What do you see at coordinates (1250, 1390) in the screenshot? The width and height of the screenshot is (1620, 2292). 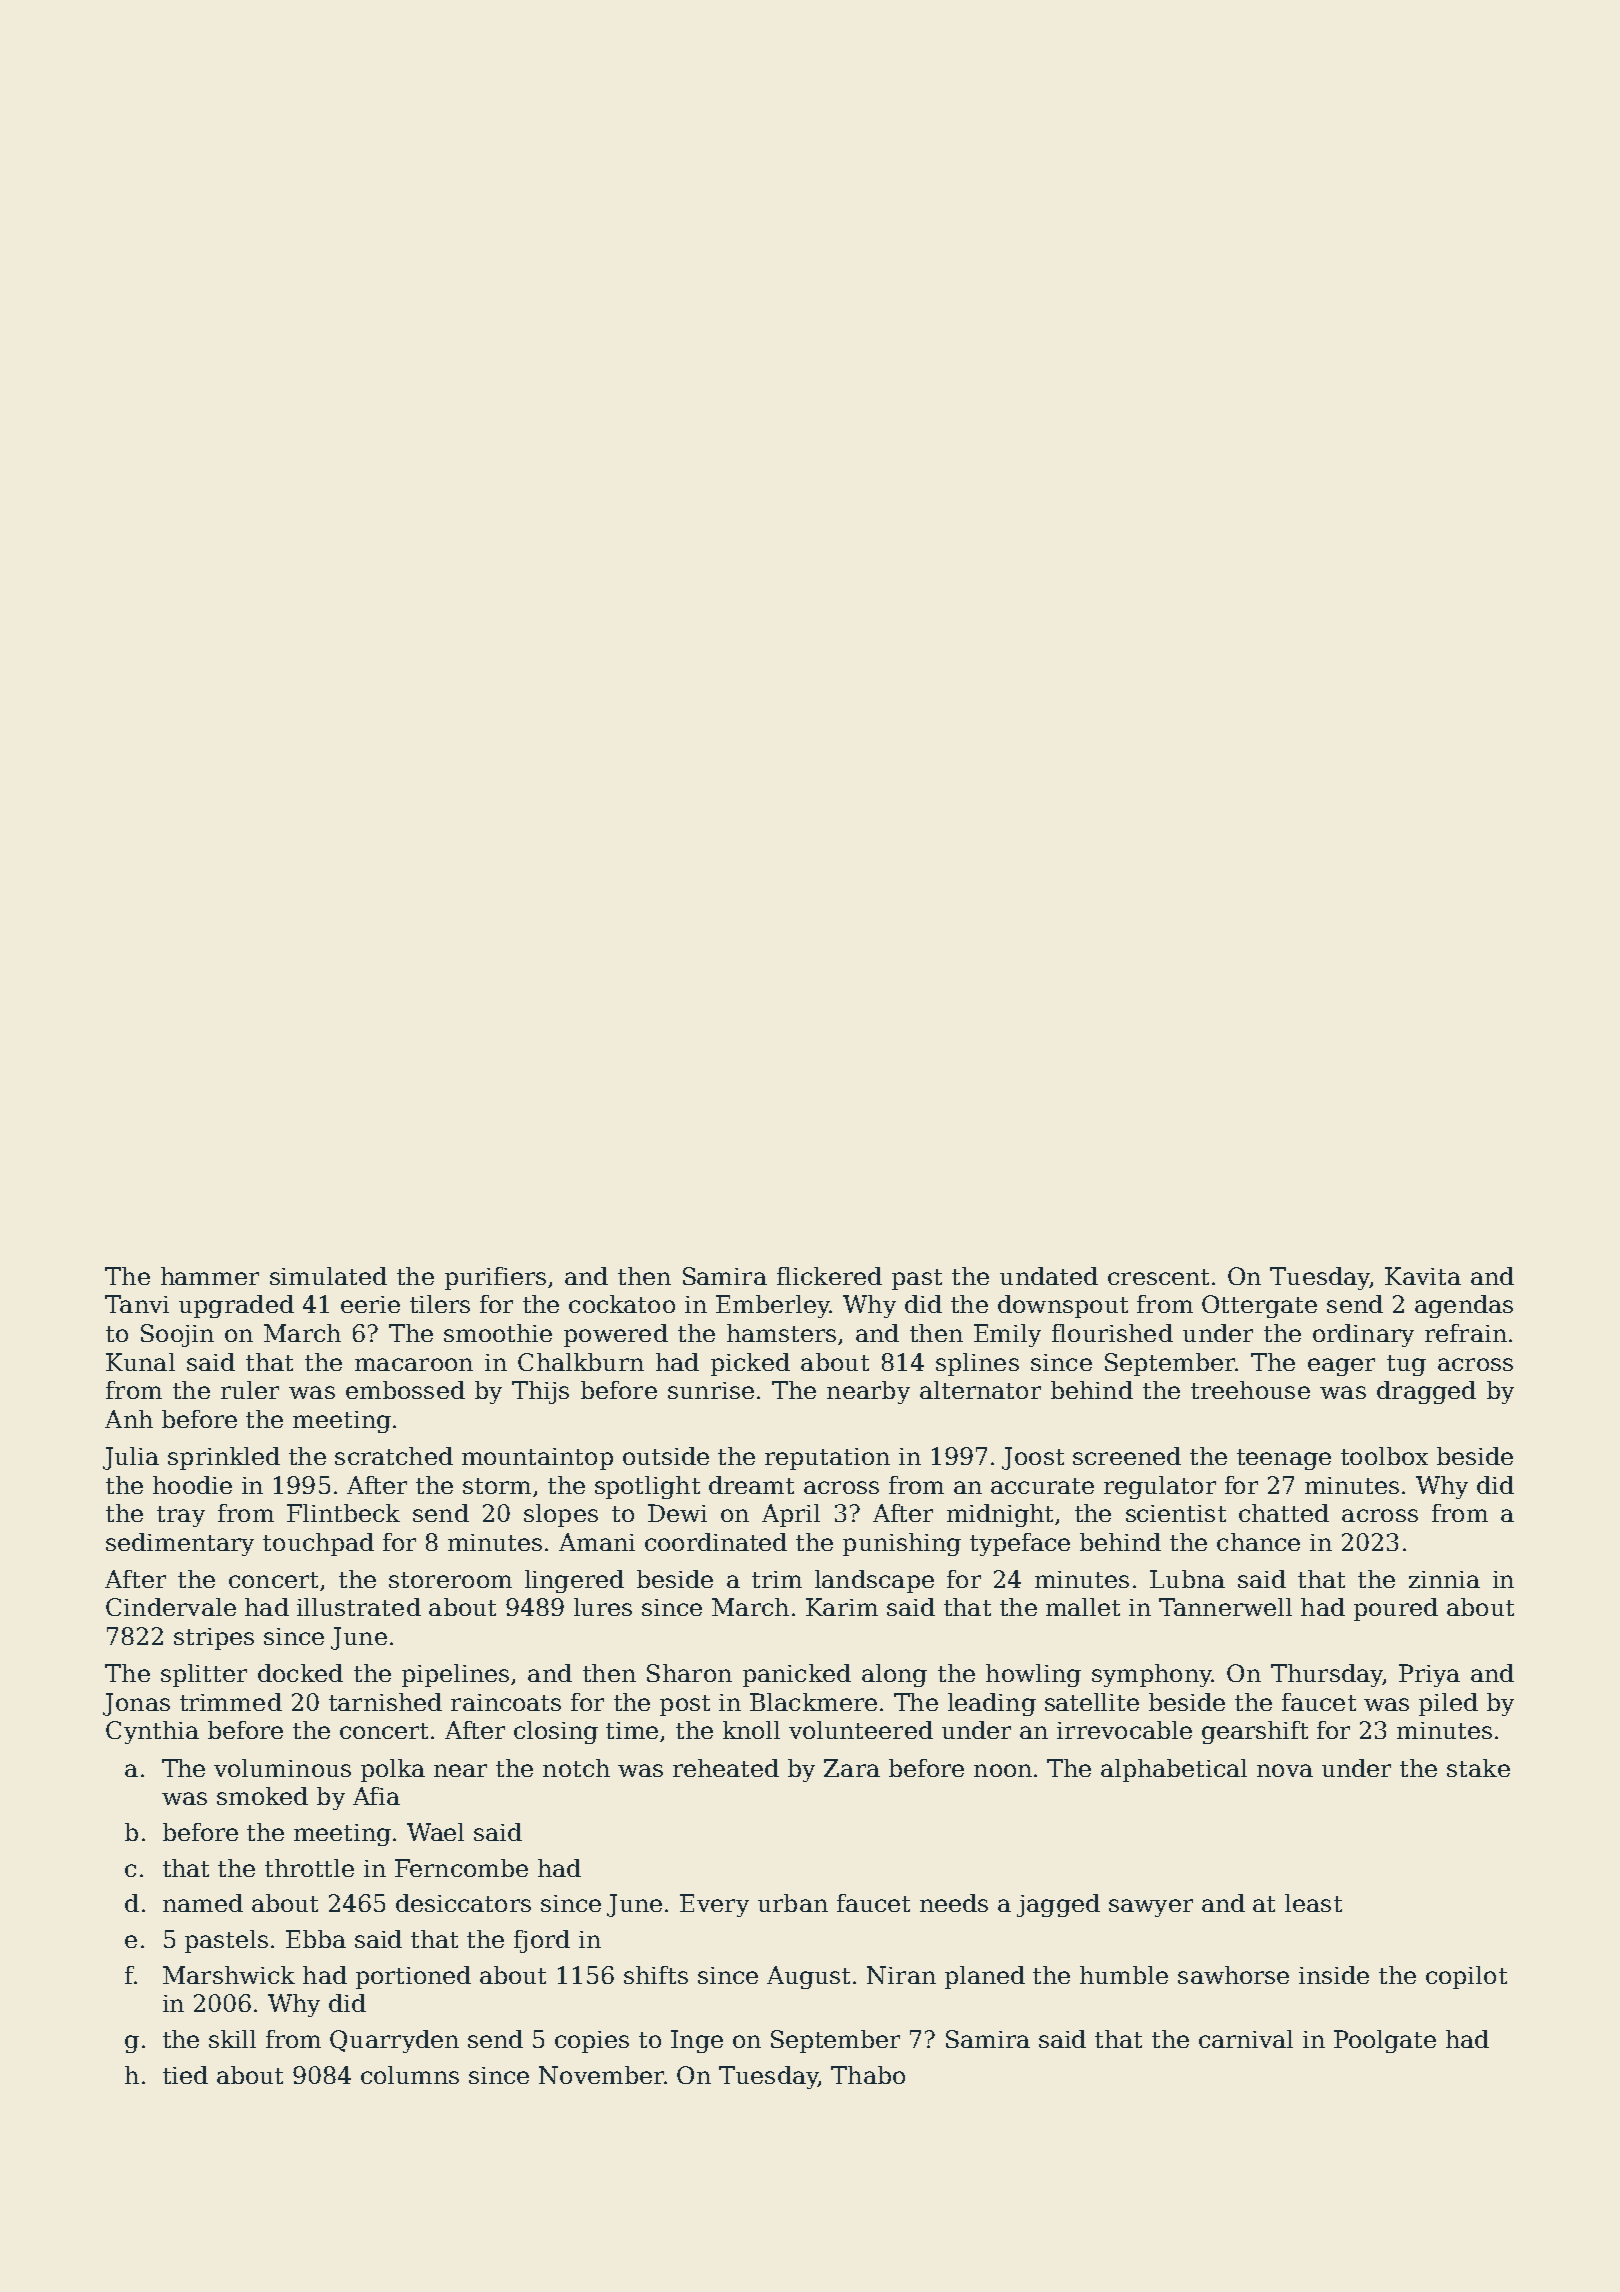 I see `treehouse` at bounding box center [1250, 1390].
